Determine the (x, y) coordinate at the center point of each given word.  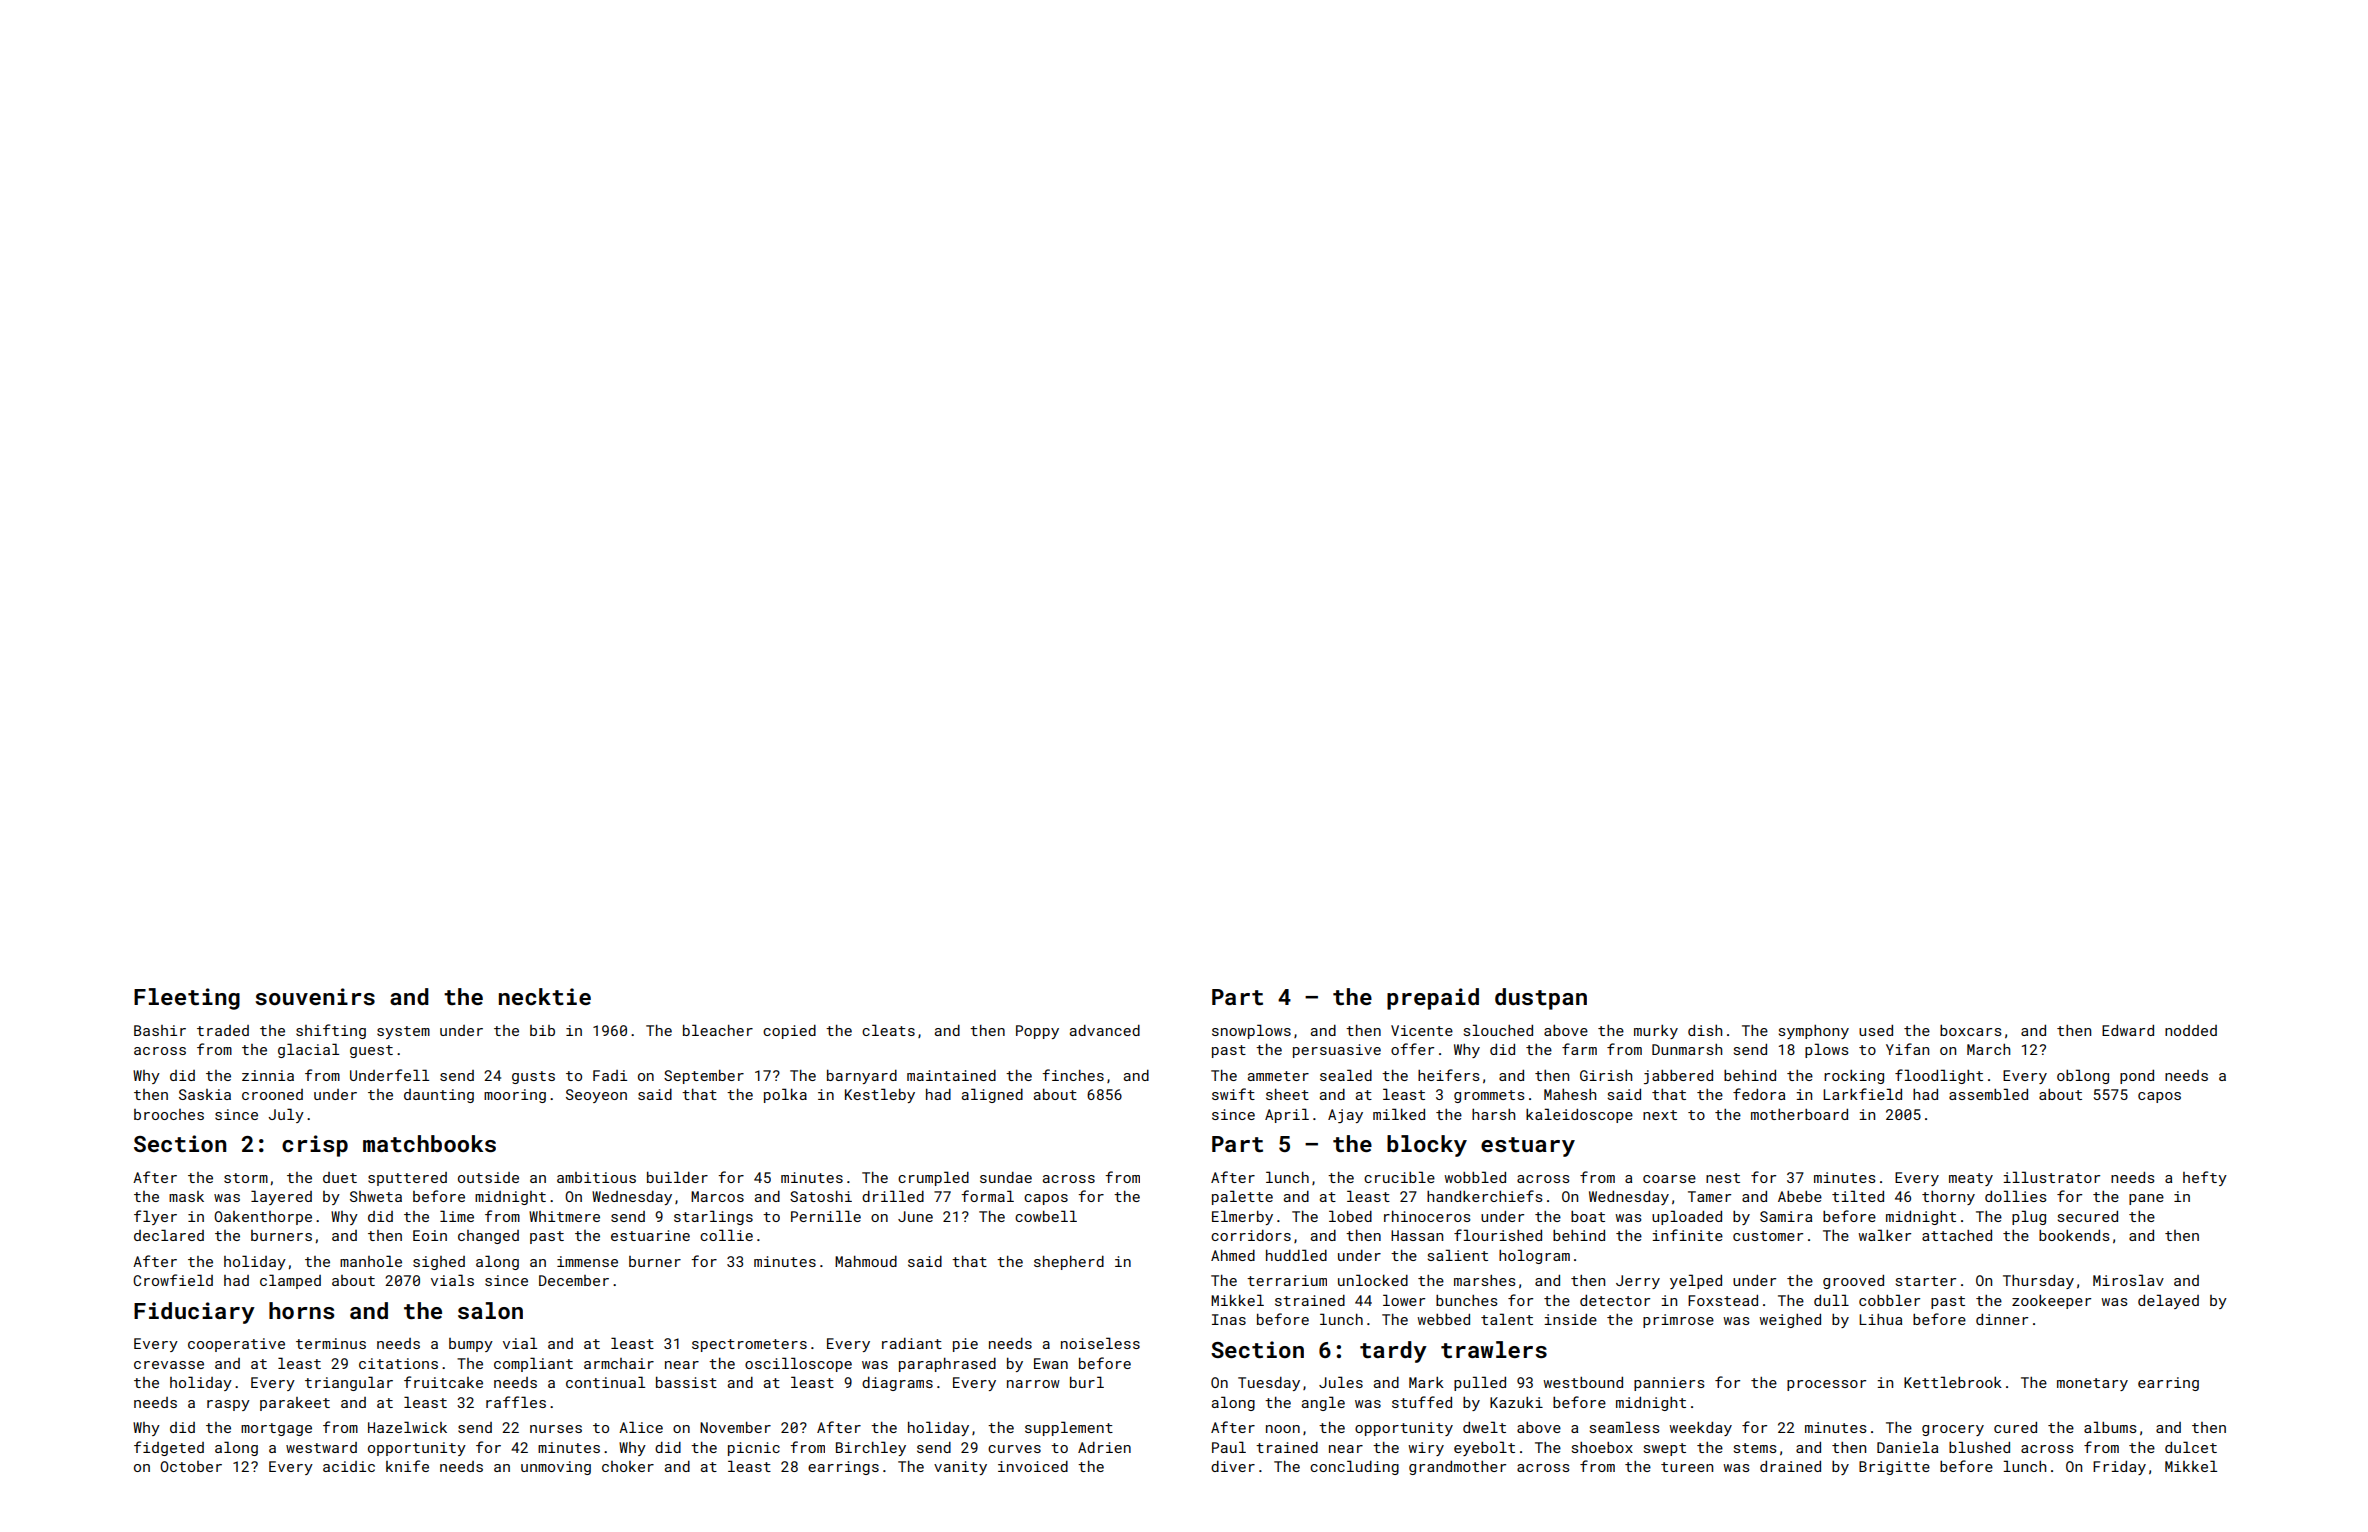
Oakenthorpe (263, 1218)
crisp (315, 1146)
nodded (2191, 1030)
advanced (1105, 1030)
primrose (1678, 1321)
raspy (228, 1405)
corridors (1251, 1235)
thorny (1948, 1198)
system (403, 1032)
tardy (1393, 1352)
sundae (1006, 1177)
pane (2146, 1199)
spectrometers (749, 1345)
